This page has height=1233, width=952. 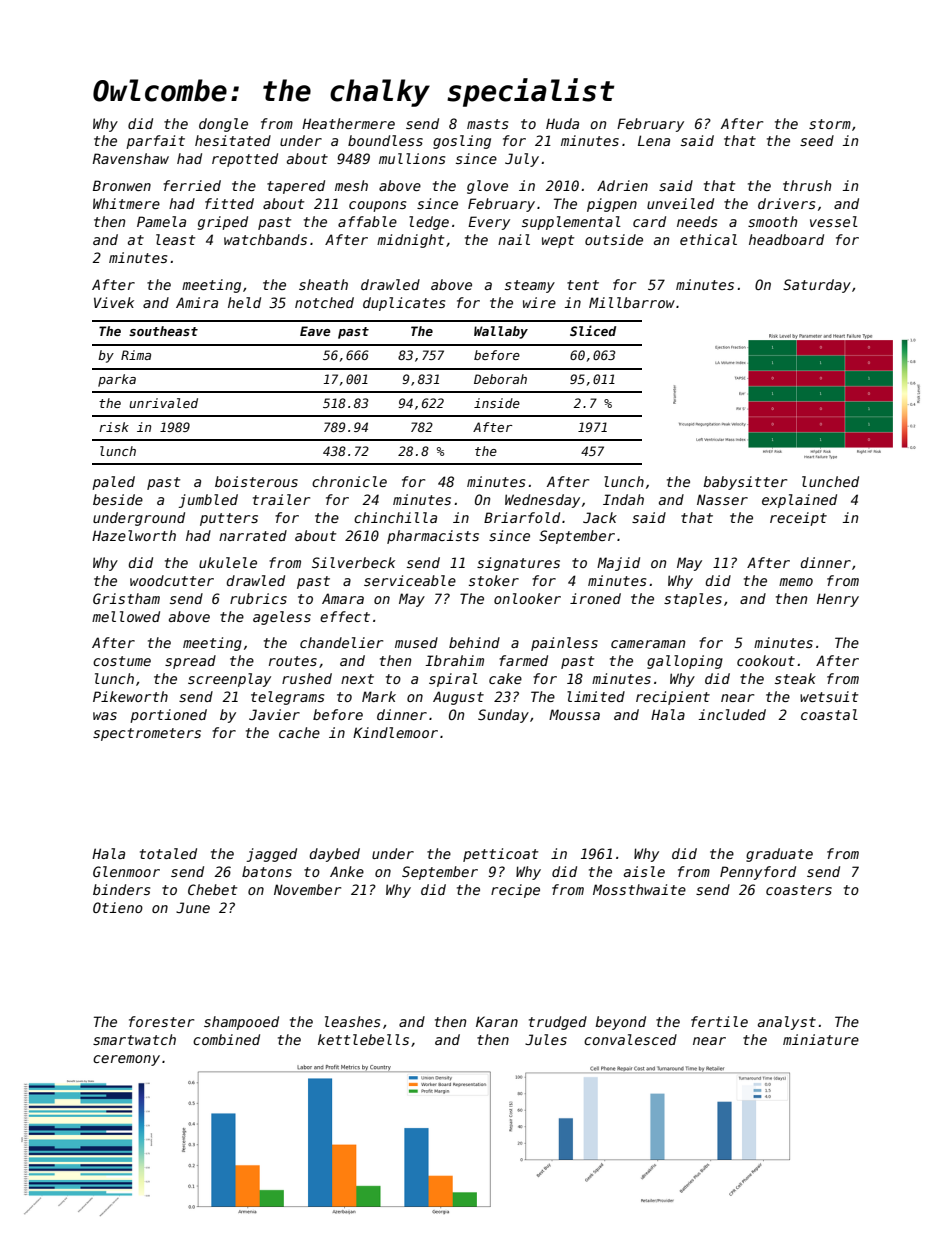 I want to click on steak, so click(x=795, y=678).
